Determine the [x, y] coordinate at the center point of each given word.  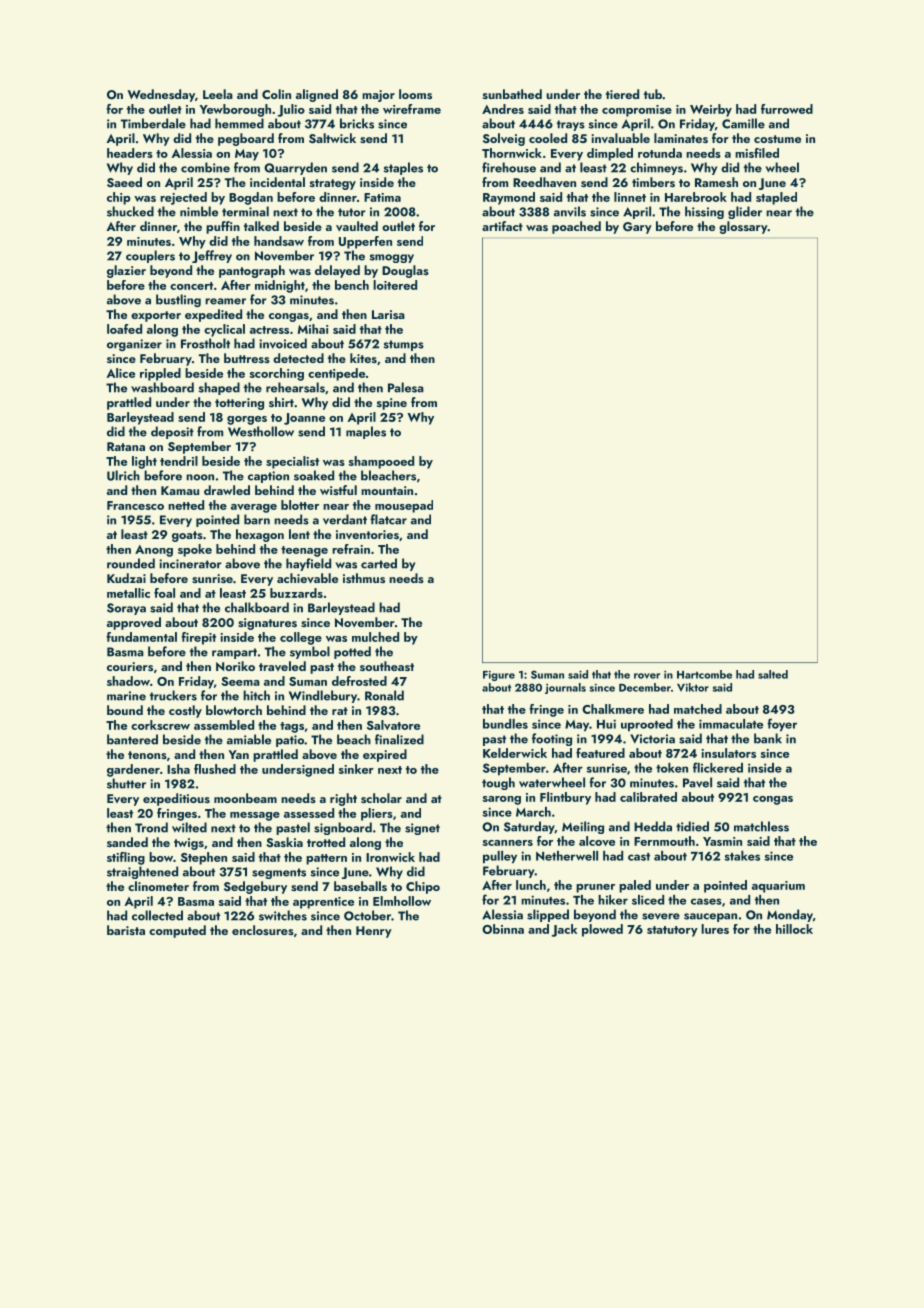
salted [773, 674]
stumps [404, 345]
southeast [387, 666]
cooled [548, 138]
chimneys [656, 168]
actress [269, 330]
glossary [743, 227]
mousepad [404, 506]
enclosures [263, 930]
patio [290, 741]
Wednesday [161, 95]
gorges [247, 420]
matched [698, 709]
